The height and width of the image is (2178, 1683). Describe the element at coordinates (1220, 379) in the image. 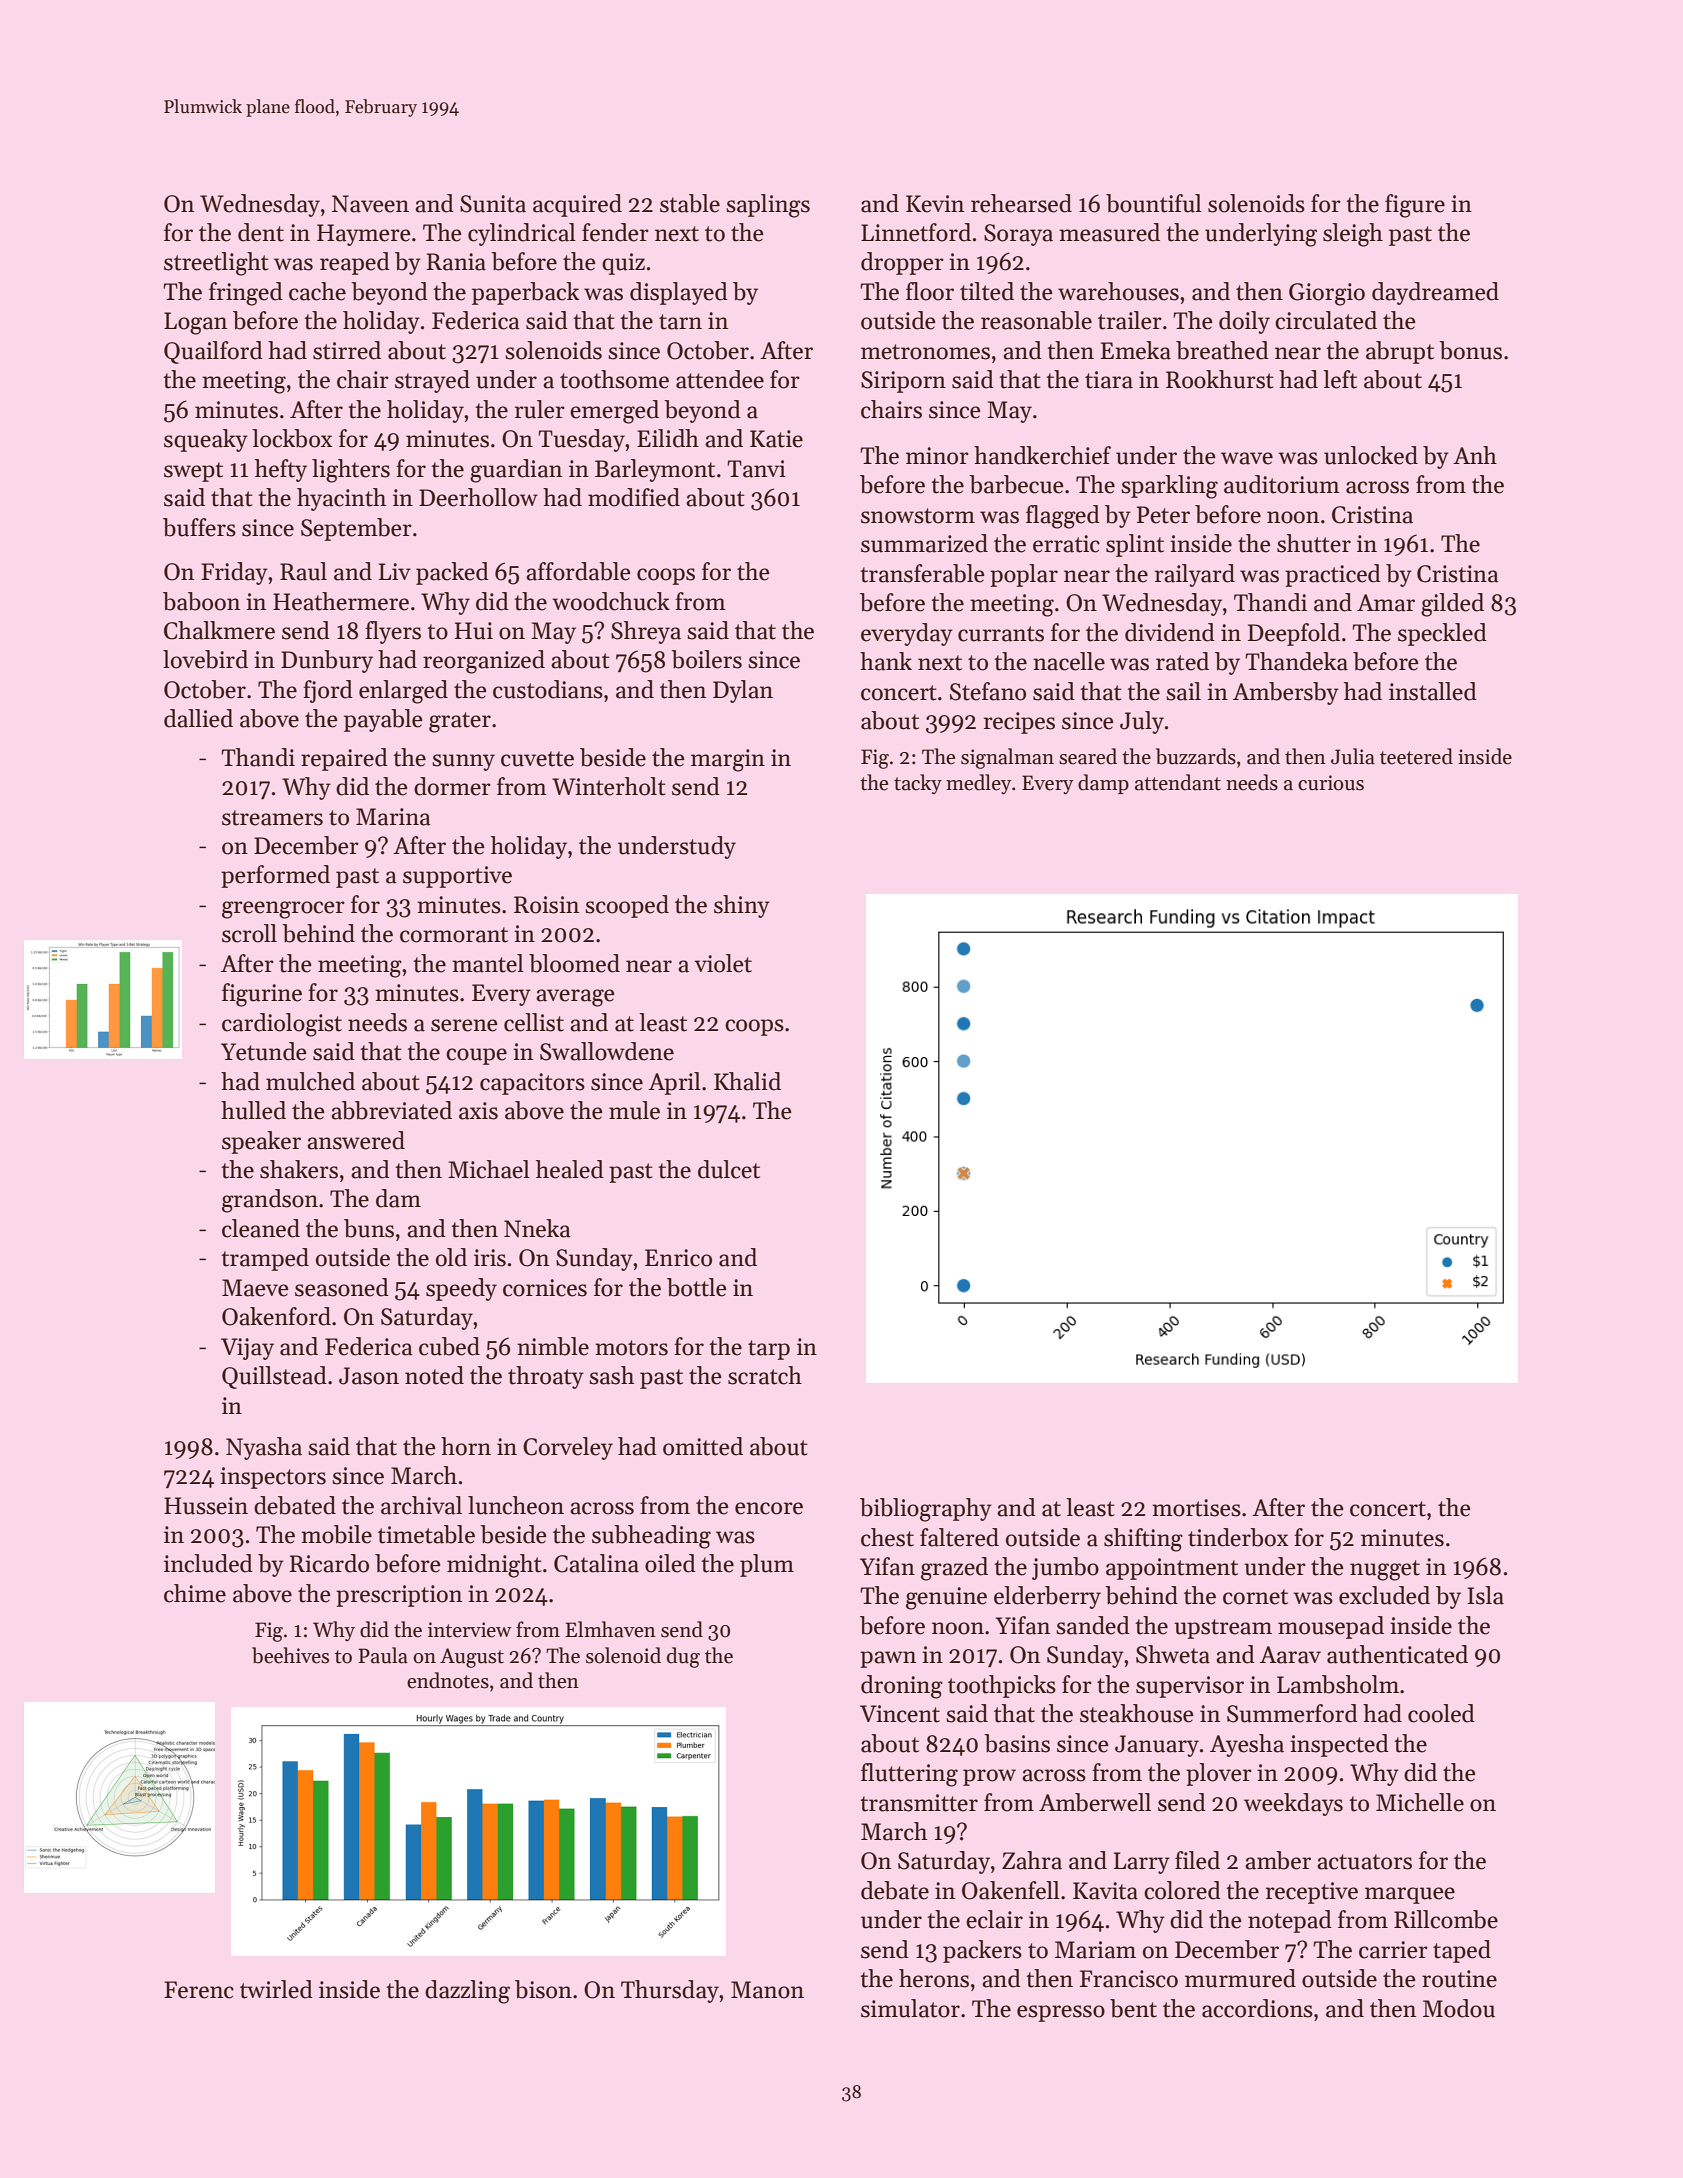

I see `Rookhurst` at that location.
